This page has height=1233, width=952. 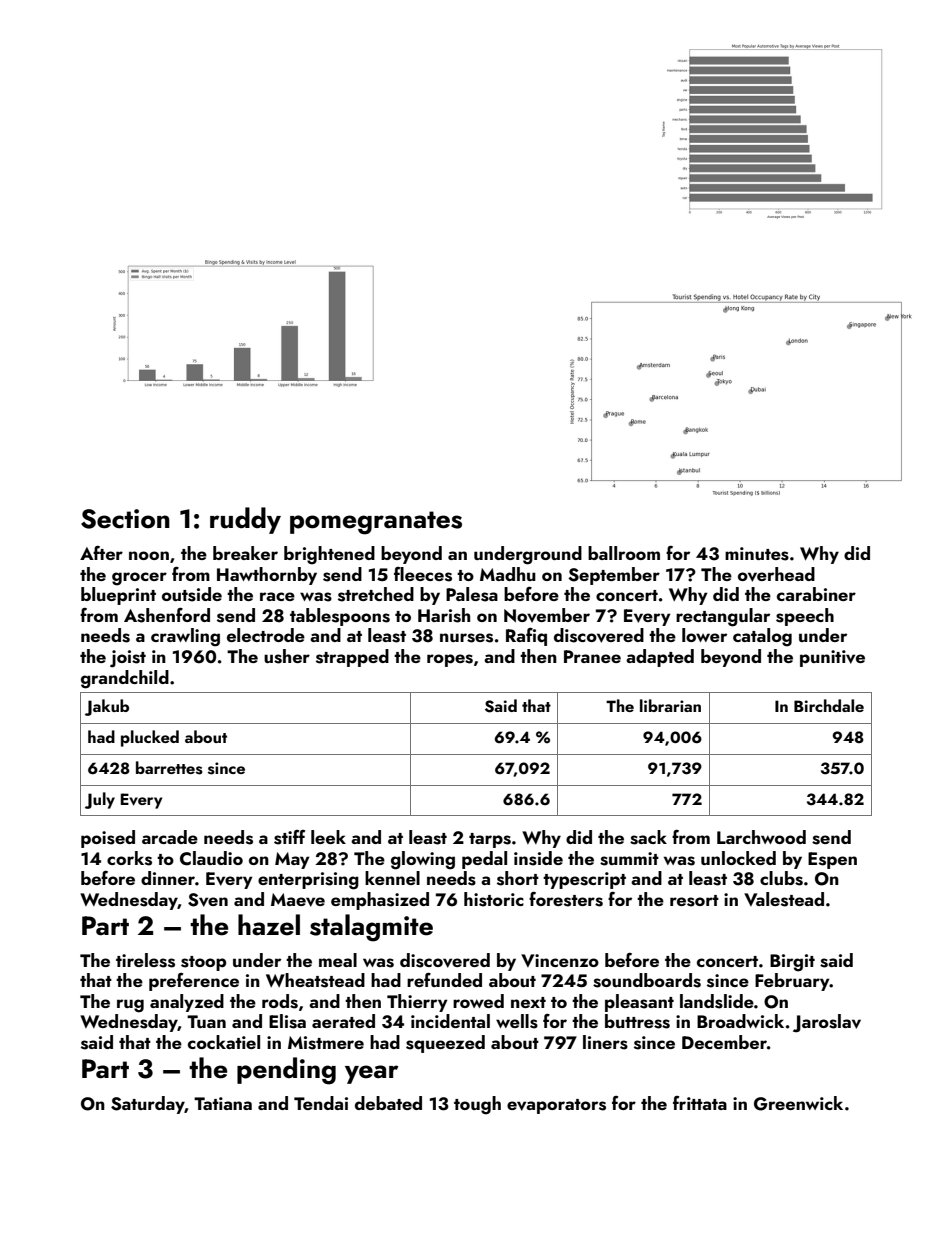 What do you see at coordinates (169, 768) in the page?
I see `barrettes` at bounding box center [169, 768].
